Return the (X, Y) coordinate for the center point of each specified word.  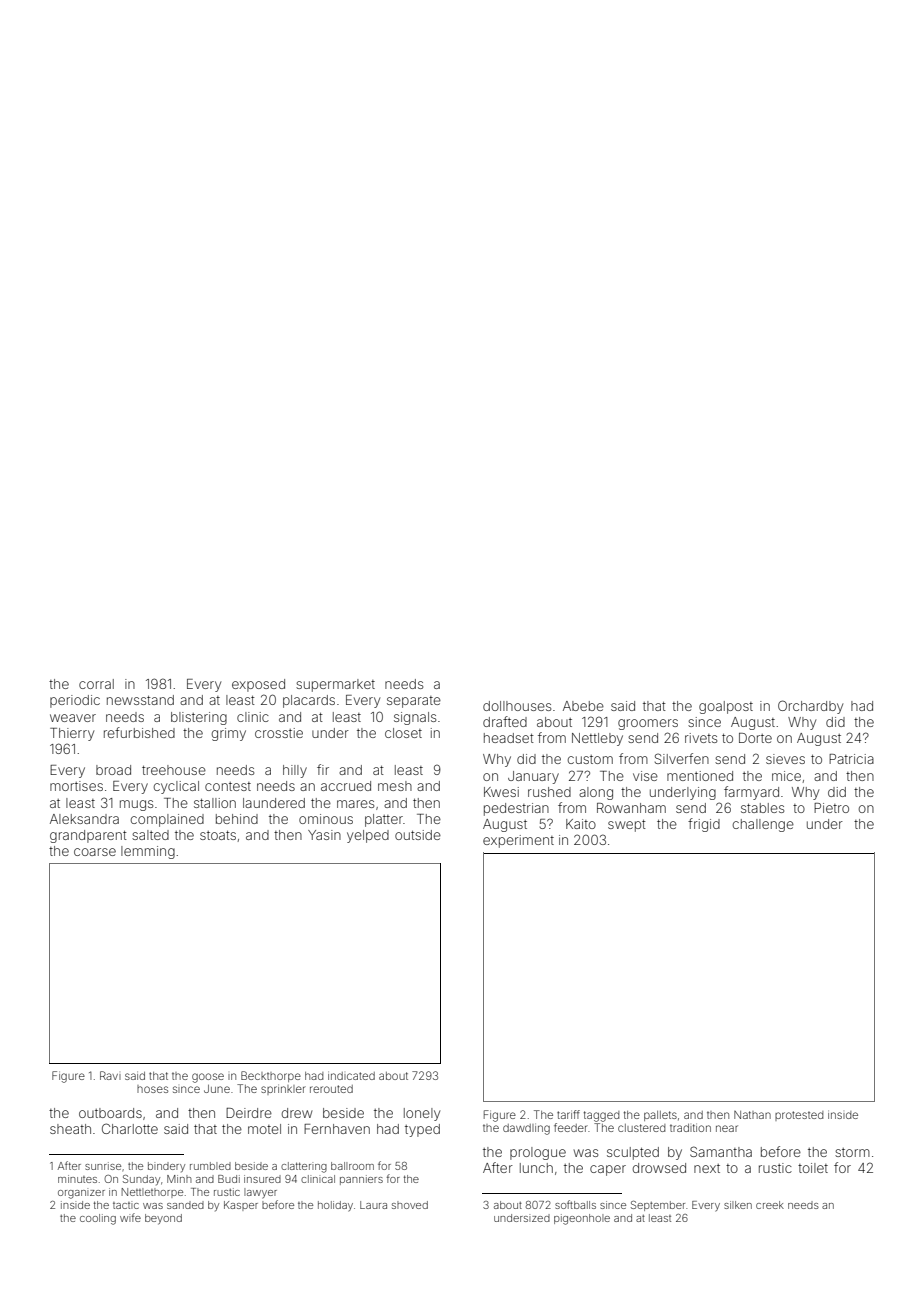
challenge (763, 825)
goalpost (726, 707)
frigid (704, 825)
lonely (422, 1114)
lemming (148, 852)
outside (418, 835)
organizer (81, 1193)
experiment (518, 841)
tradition (690, 1127)
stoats (218, 835)
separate (414, 702)
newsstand (140, 700)
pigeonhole (582, 1219)
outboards (110, 1113)
